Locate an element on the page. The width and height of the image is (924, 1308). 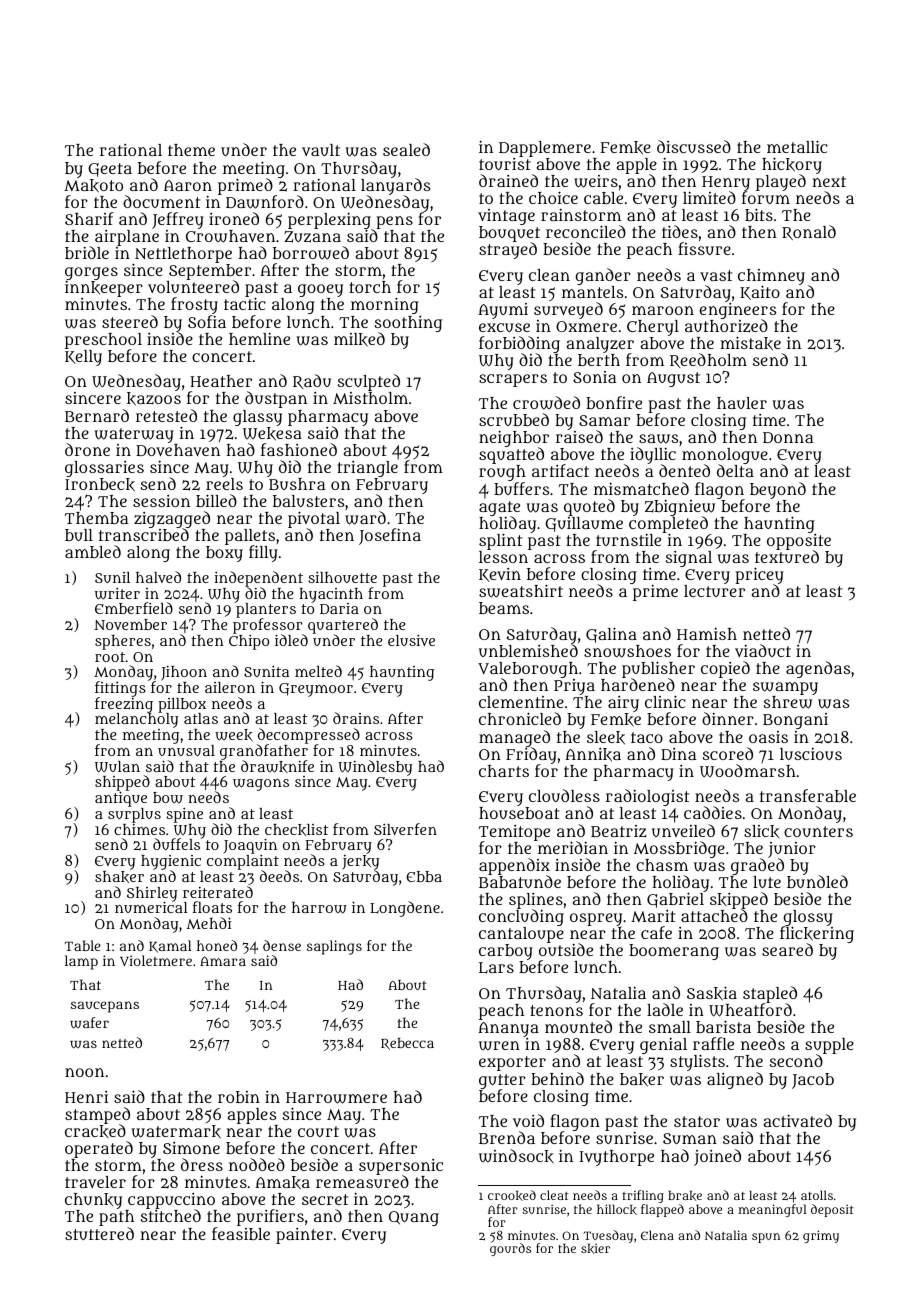
Lars is located at coordinates (496, 968).
